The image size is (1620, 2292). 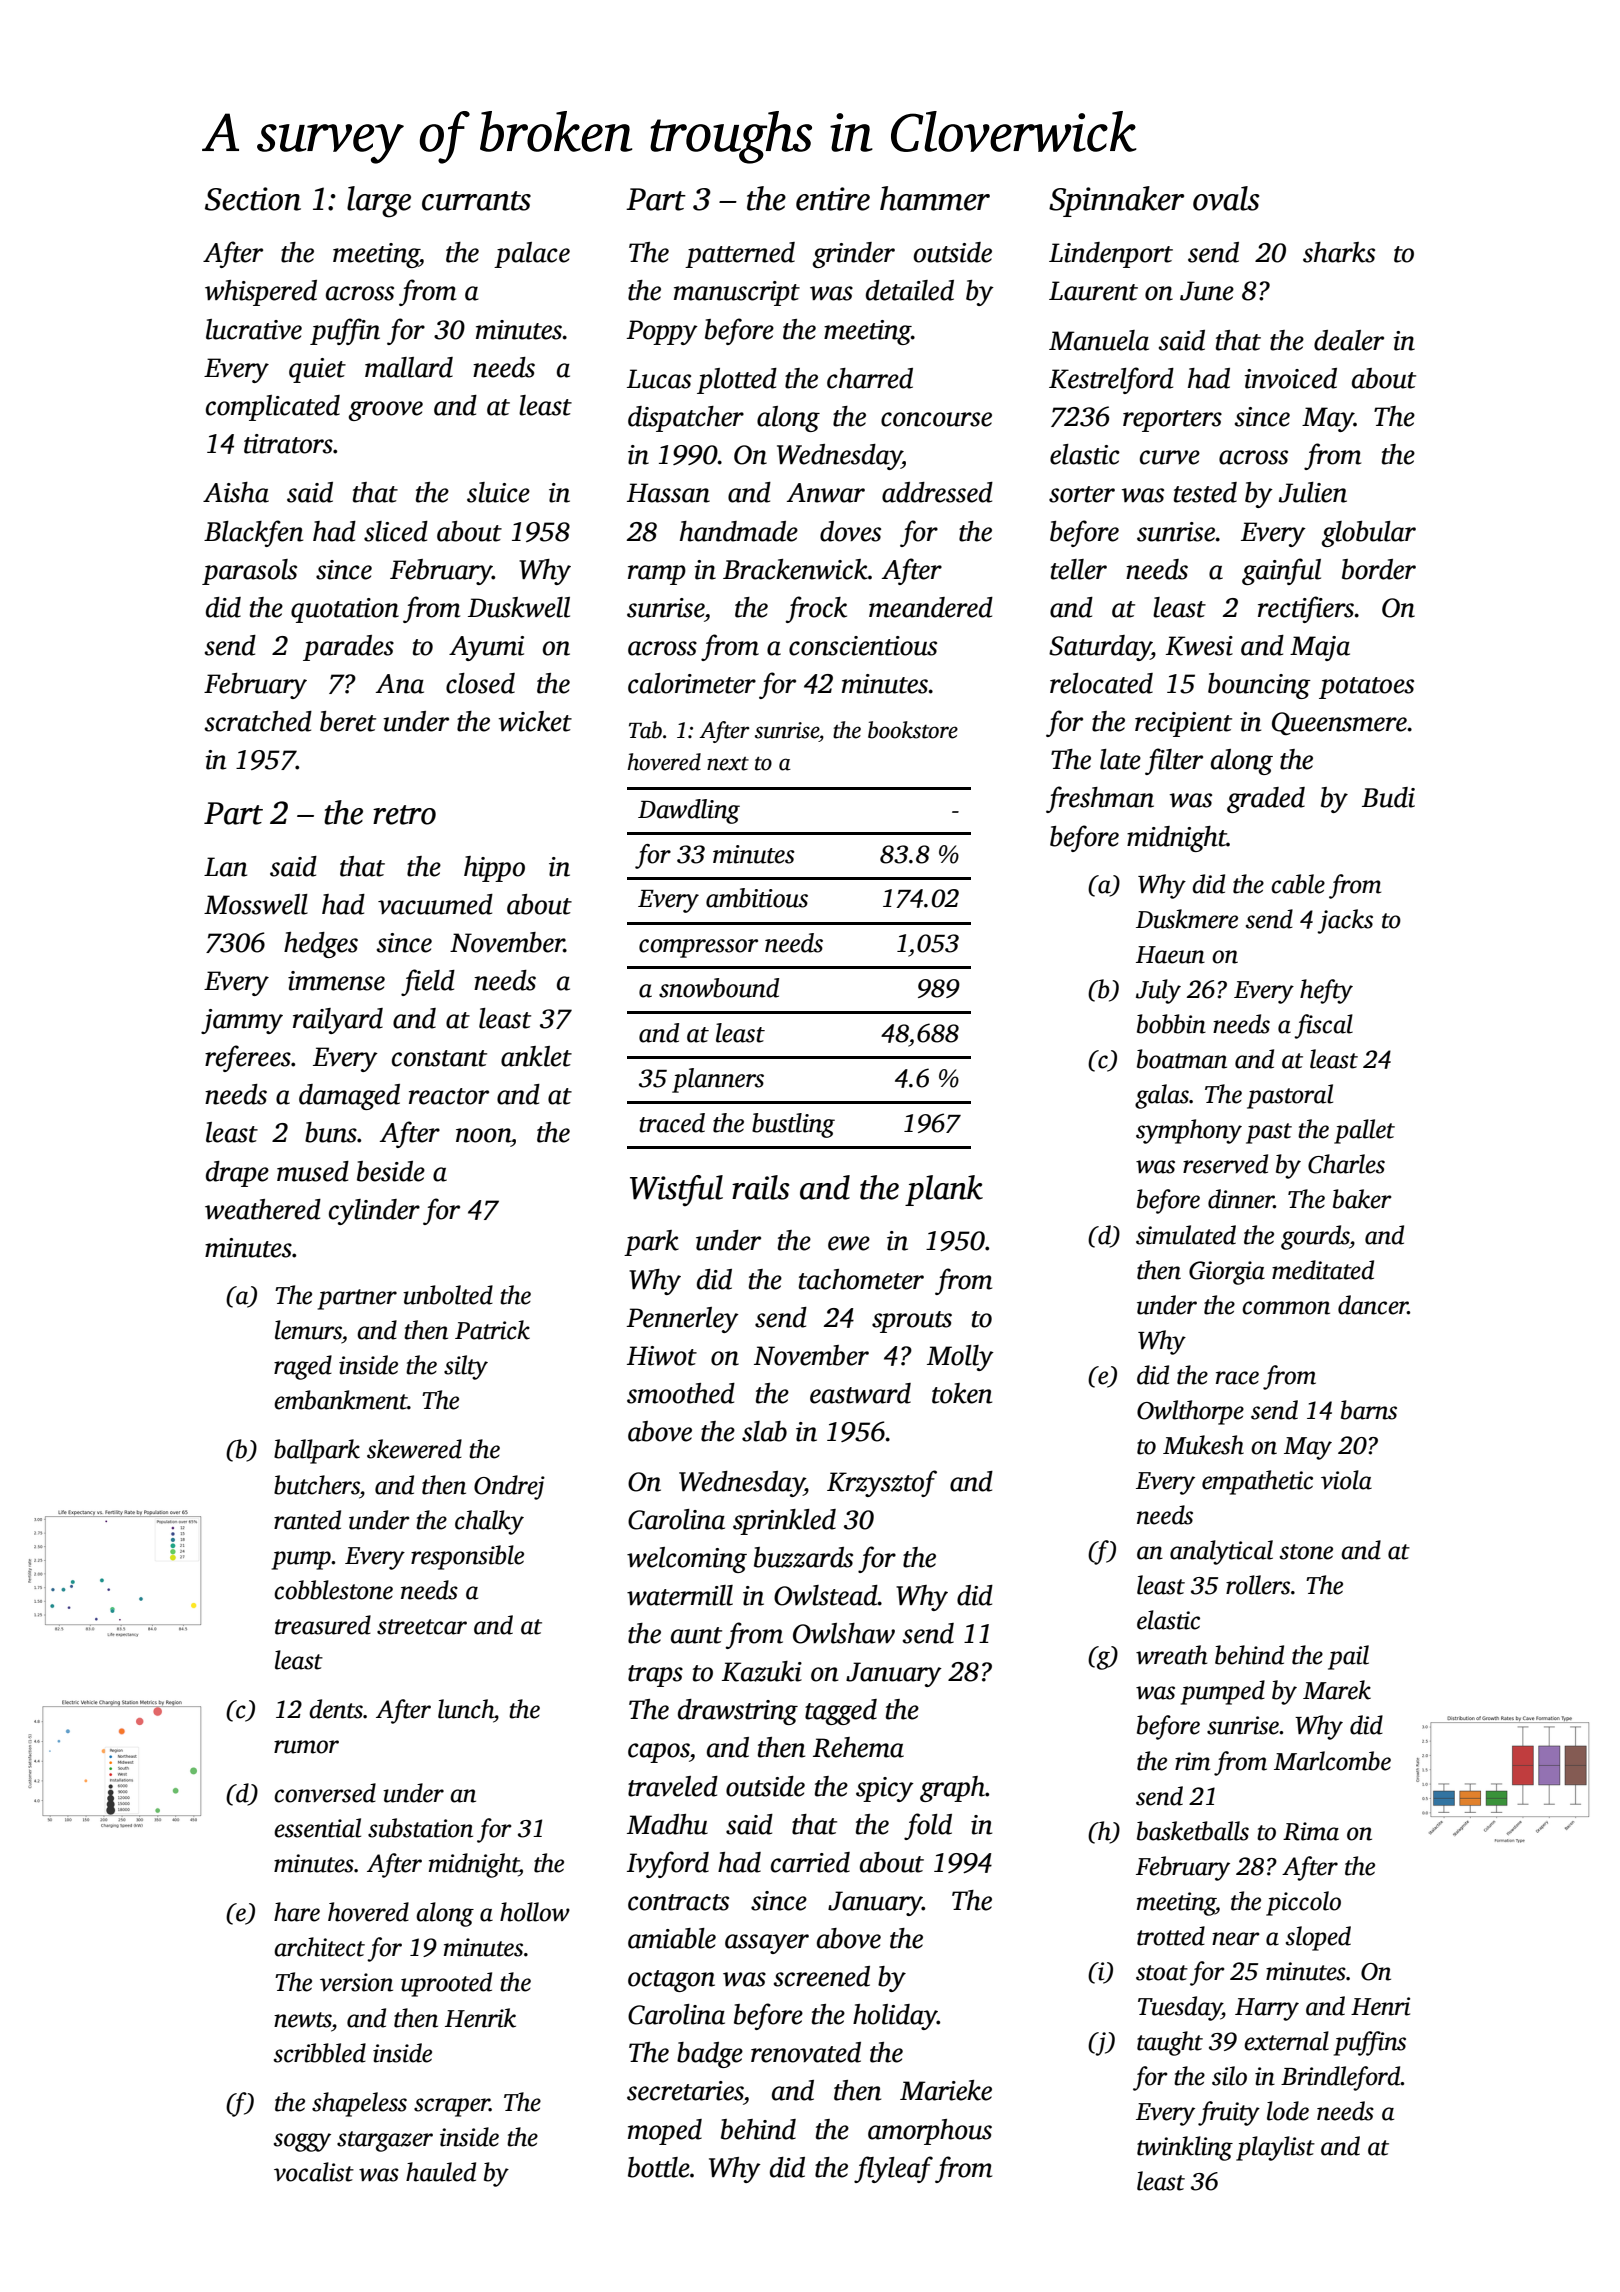 I want to click on next, so click(x=728, y=764).
